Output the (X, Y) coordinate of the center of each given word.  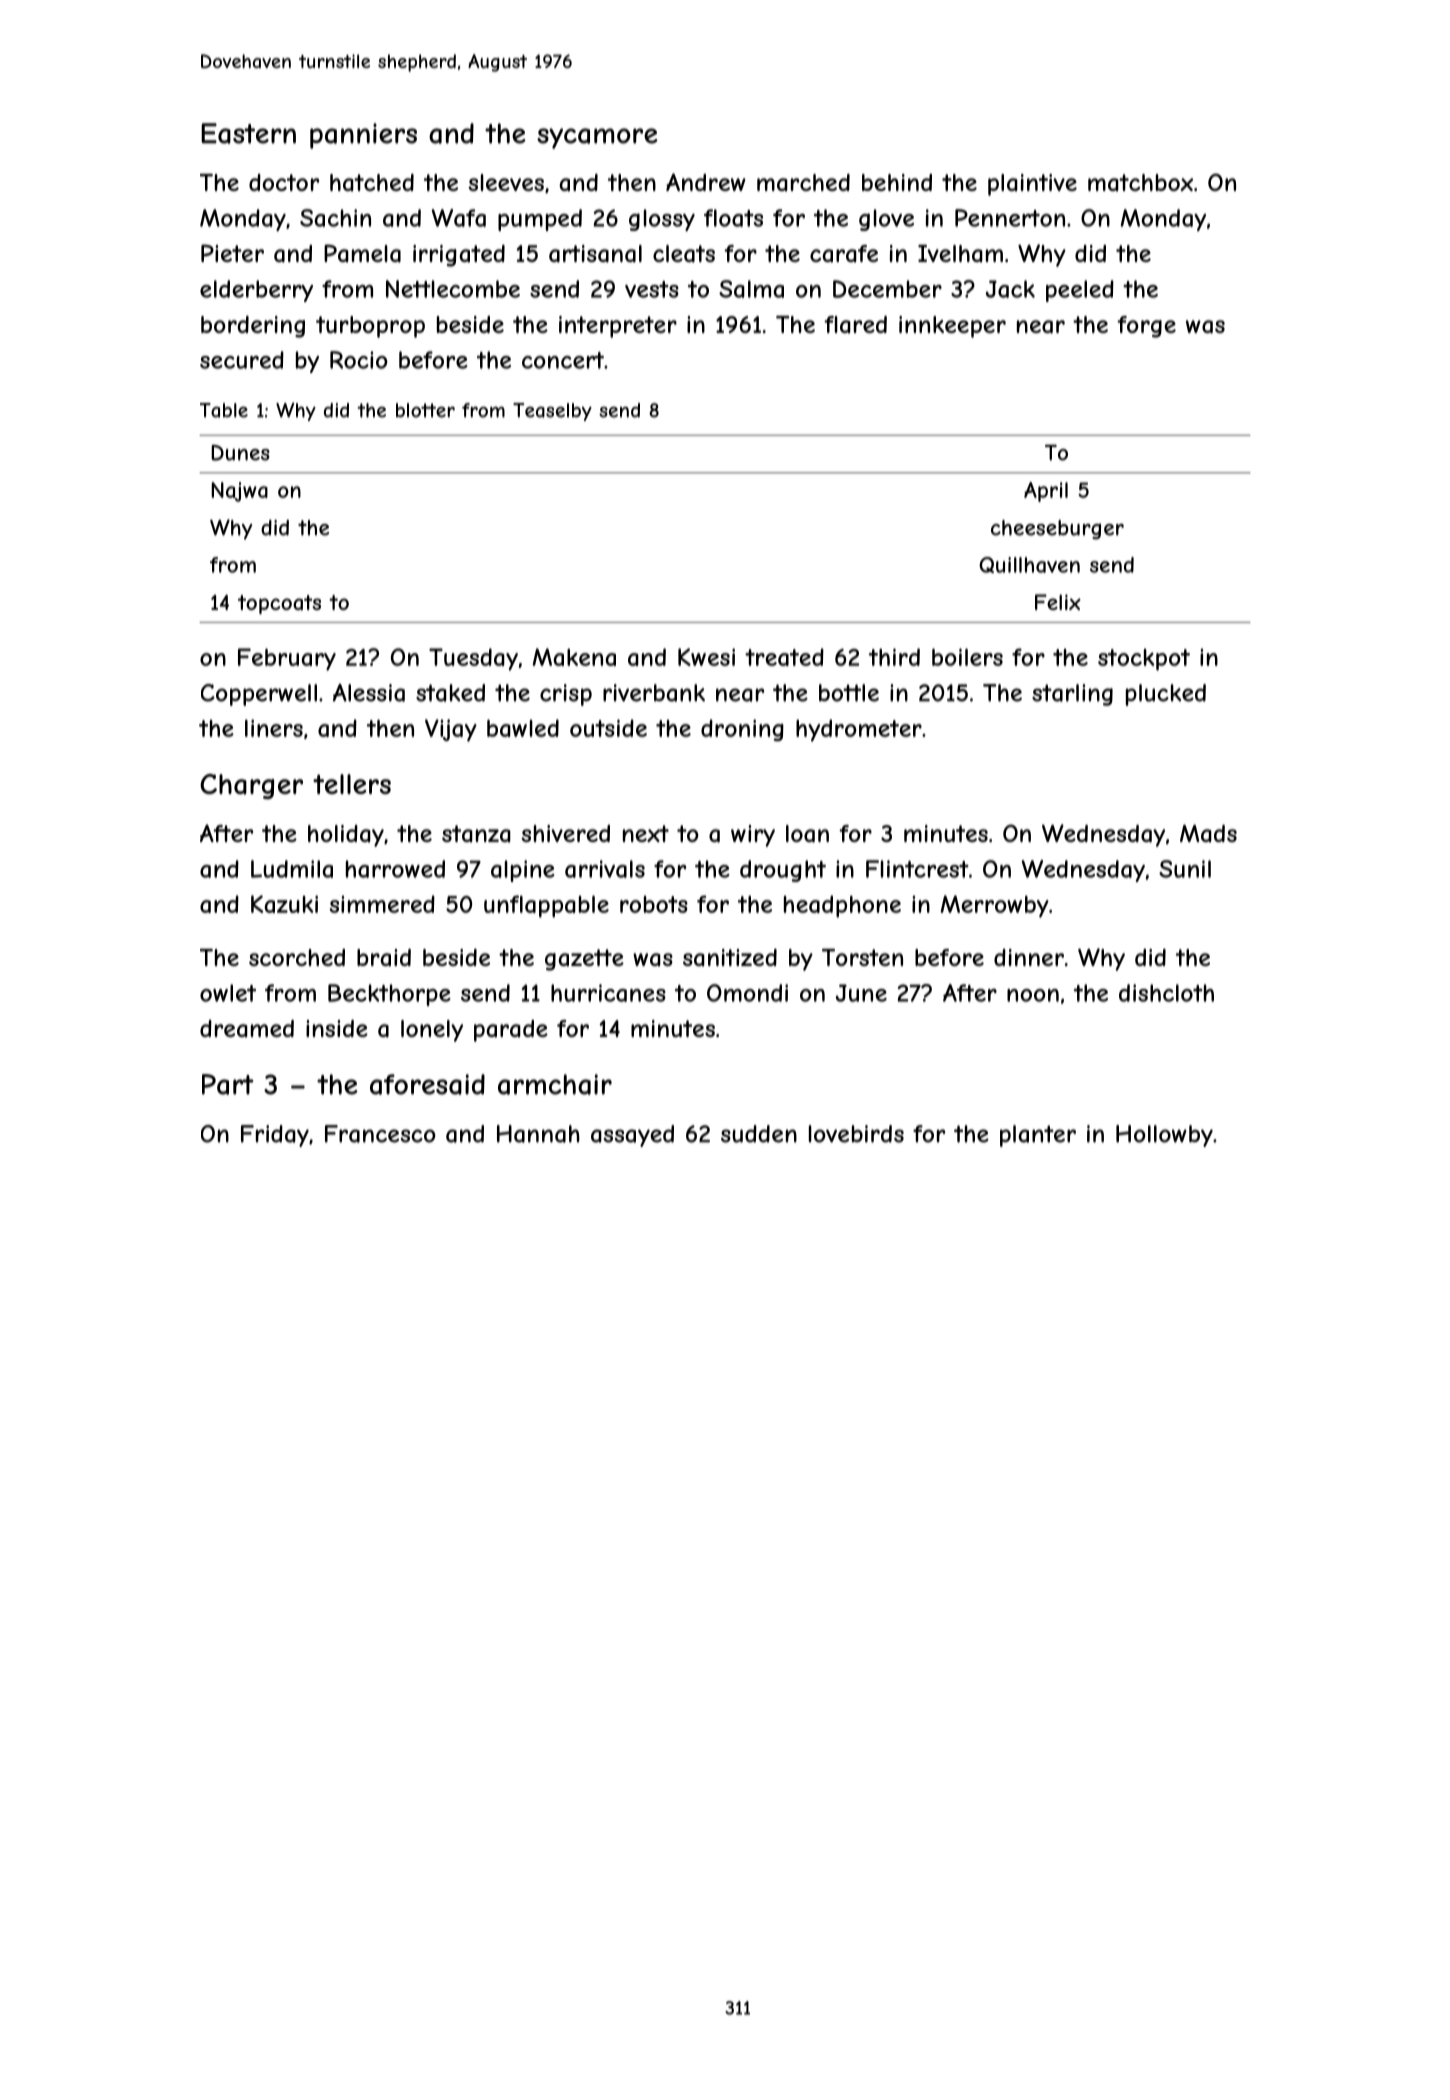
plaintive (1032, 185)
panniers (363, 136)
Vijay (451, 730)
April (1046, 492)
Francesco (380, 1134)
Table (224, 410)
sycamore (597, 138)
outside (608, 728)
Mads (1208, 833)
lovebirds (856, 1134)
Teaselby (552, 412)
